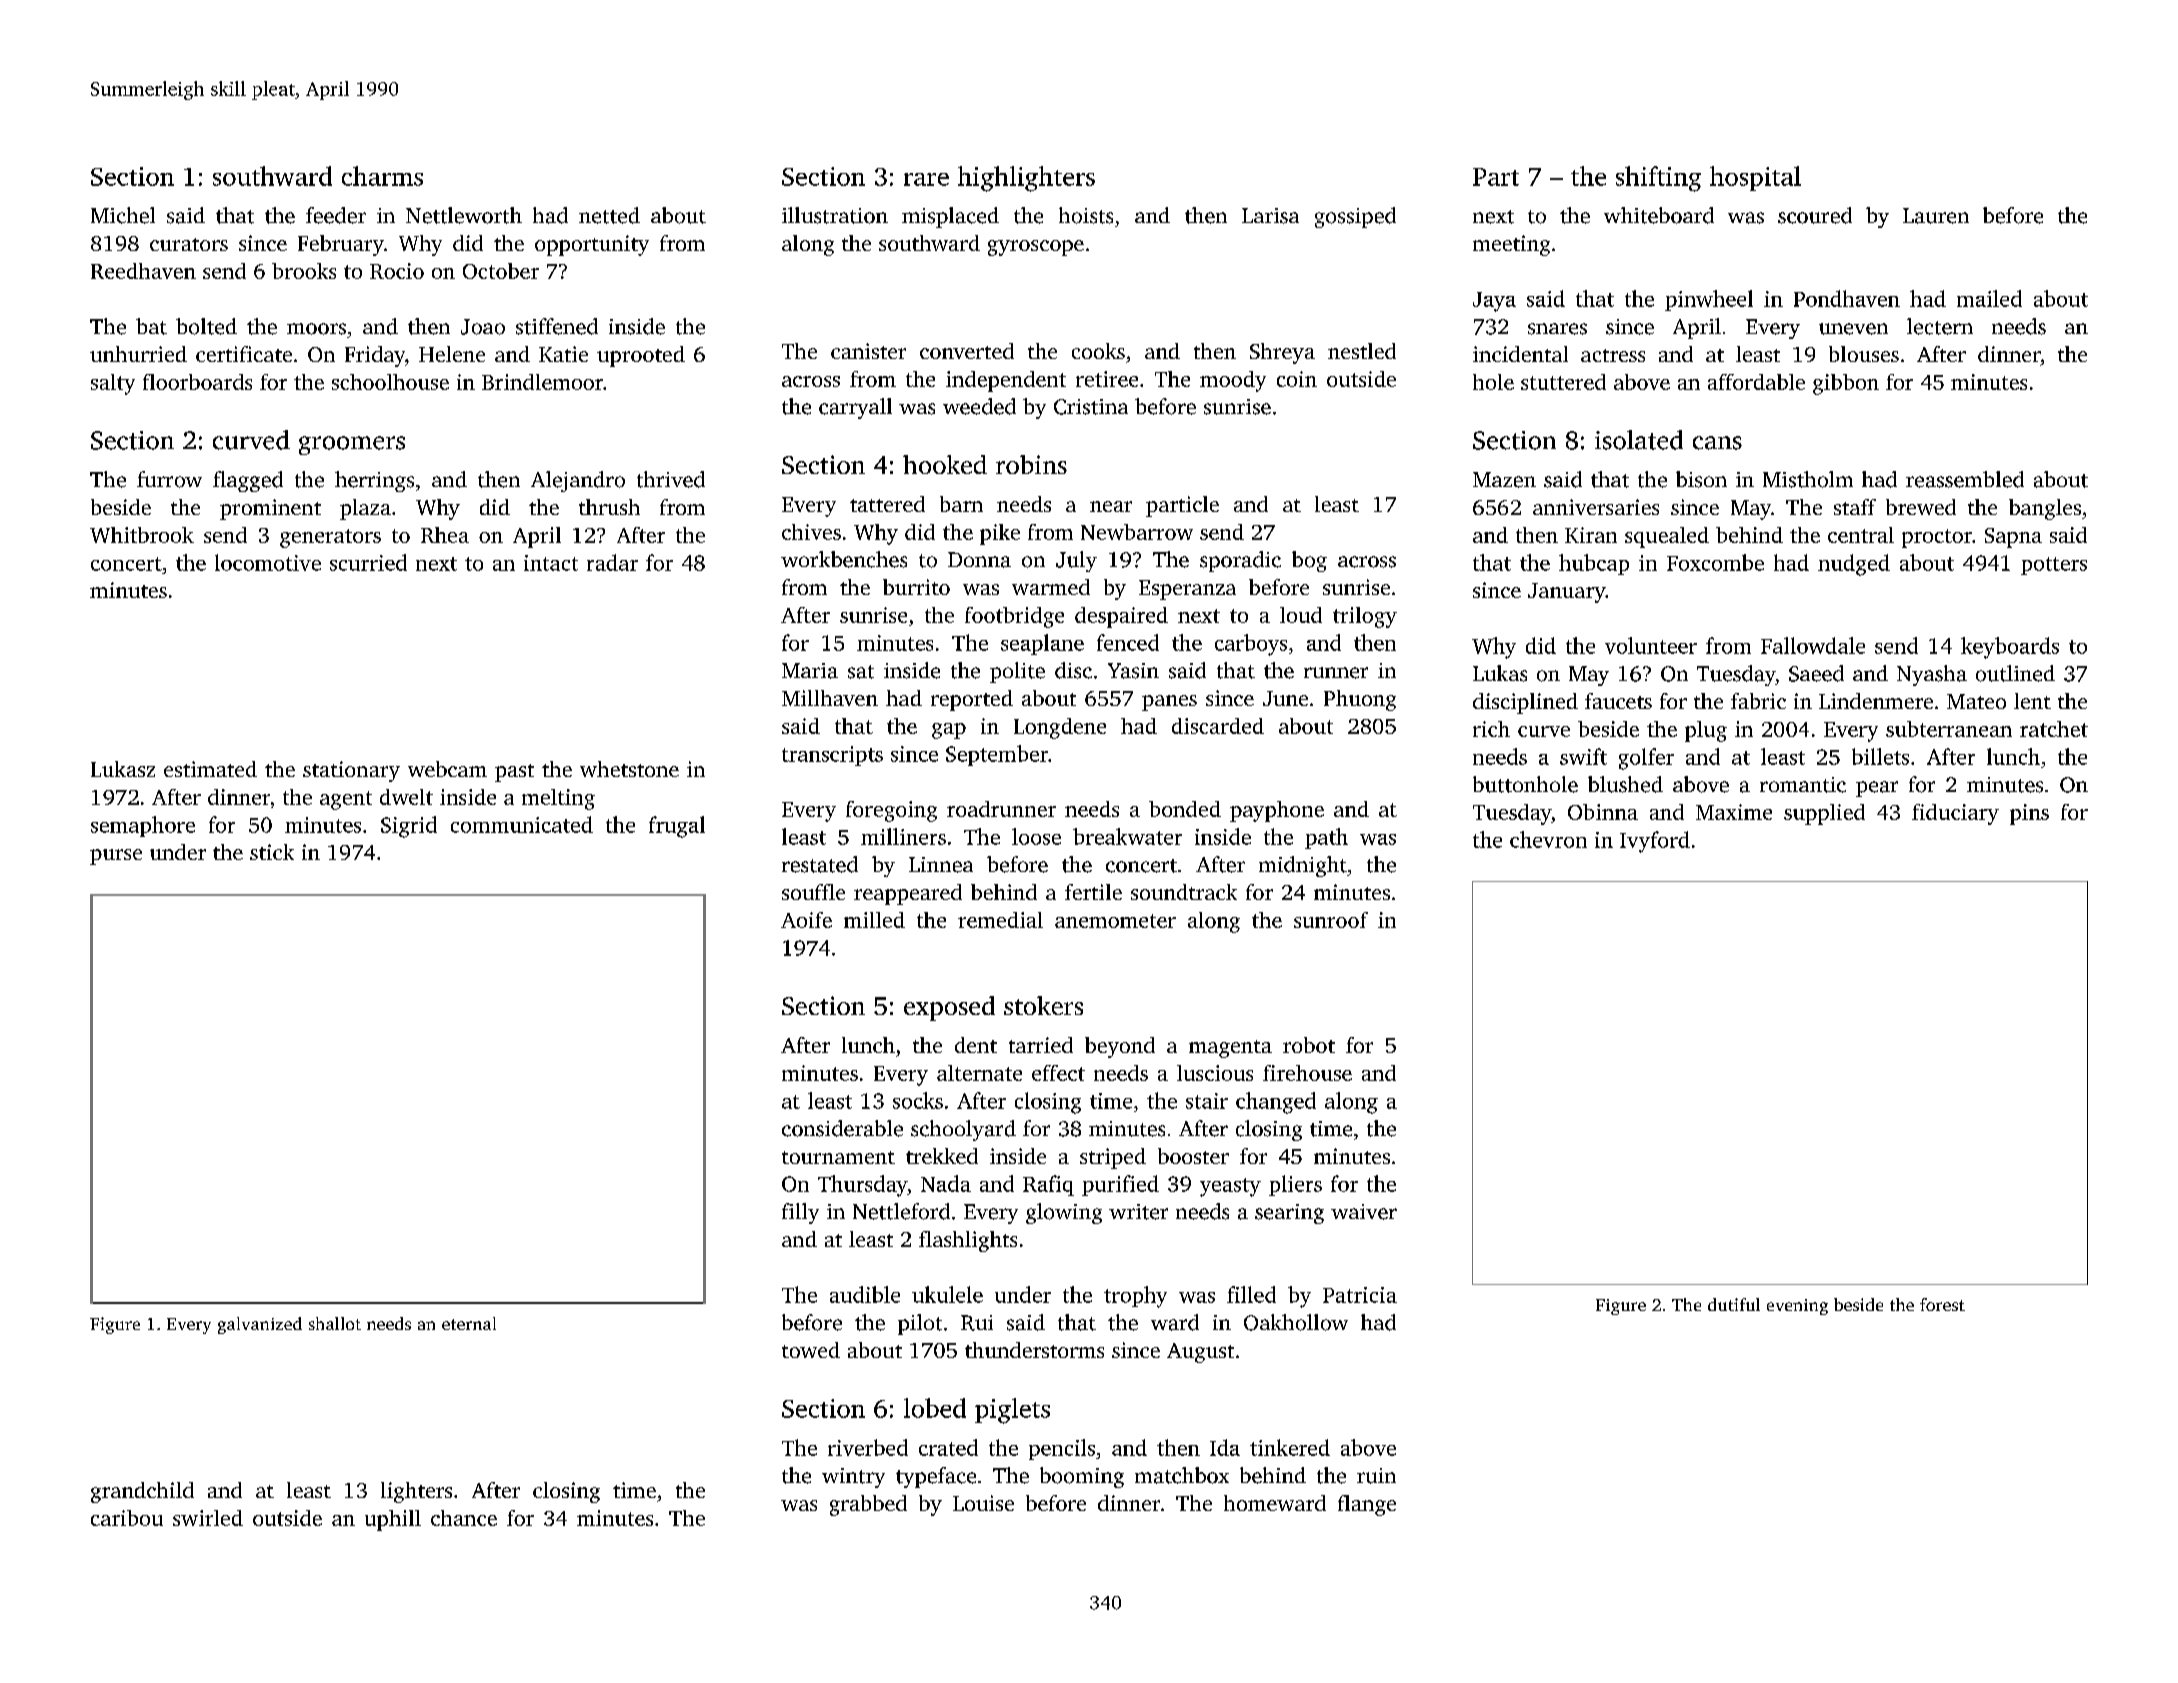 The image size is (2178, 1683). Describe the element at coordinates (143, 826) in the image. I see `semaphore` at that location.
